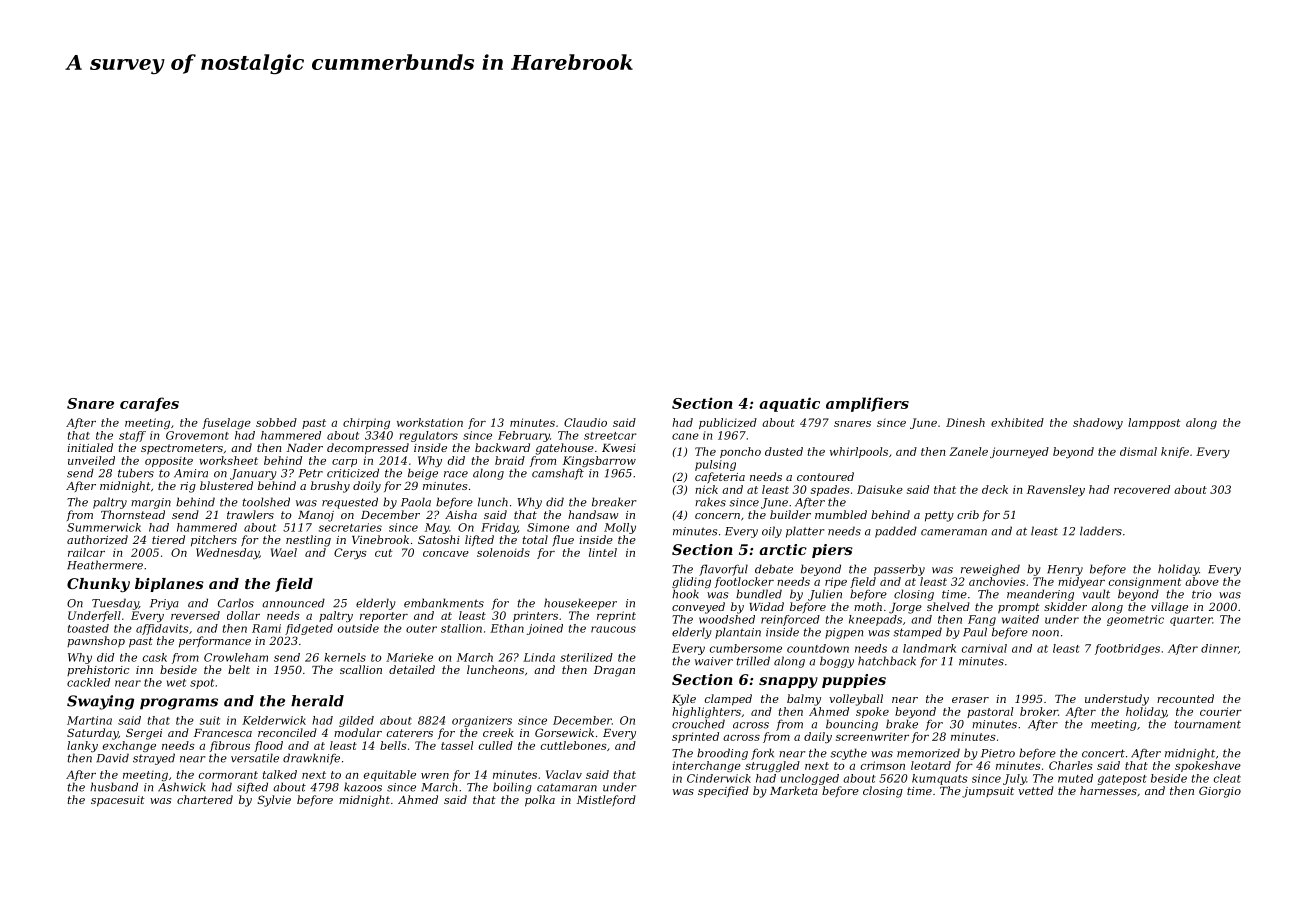 This page has height=924, width=1308. What do you see at coordinates (274, 801) in the page?
I see `Sylvie` at bounding box center [274, 801].
